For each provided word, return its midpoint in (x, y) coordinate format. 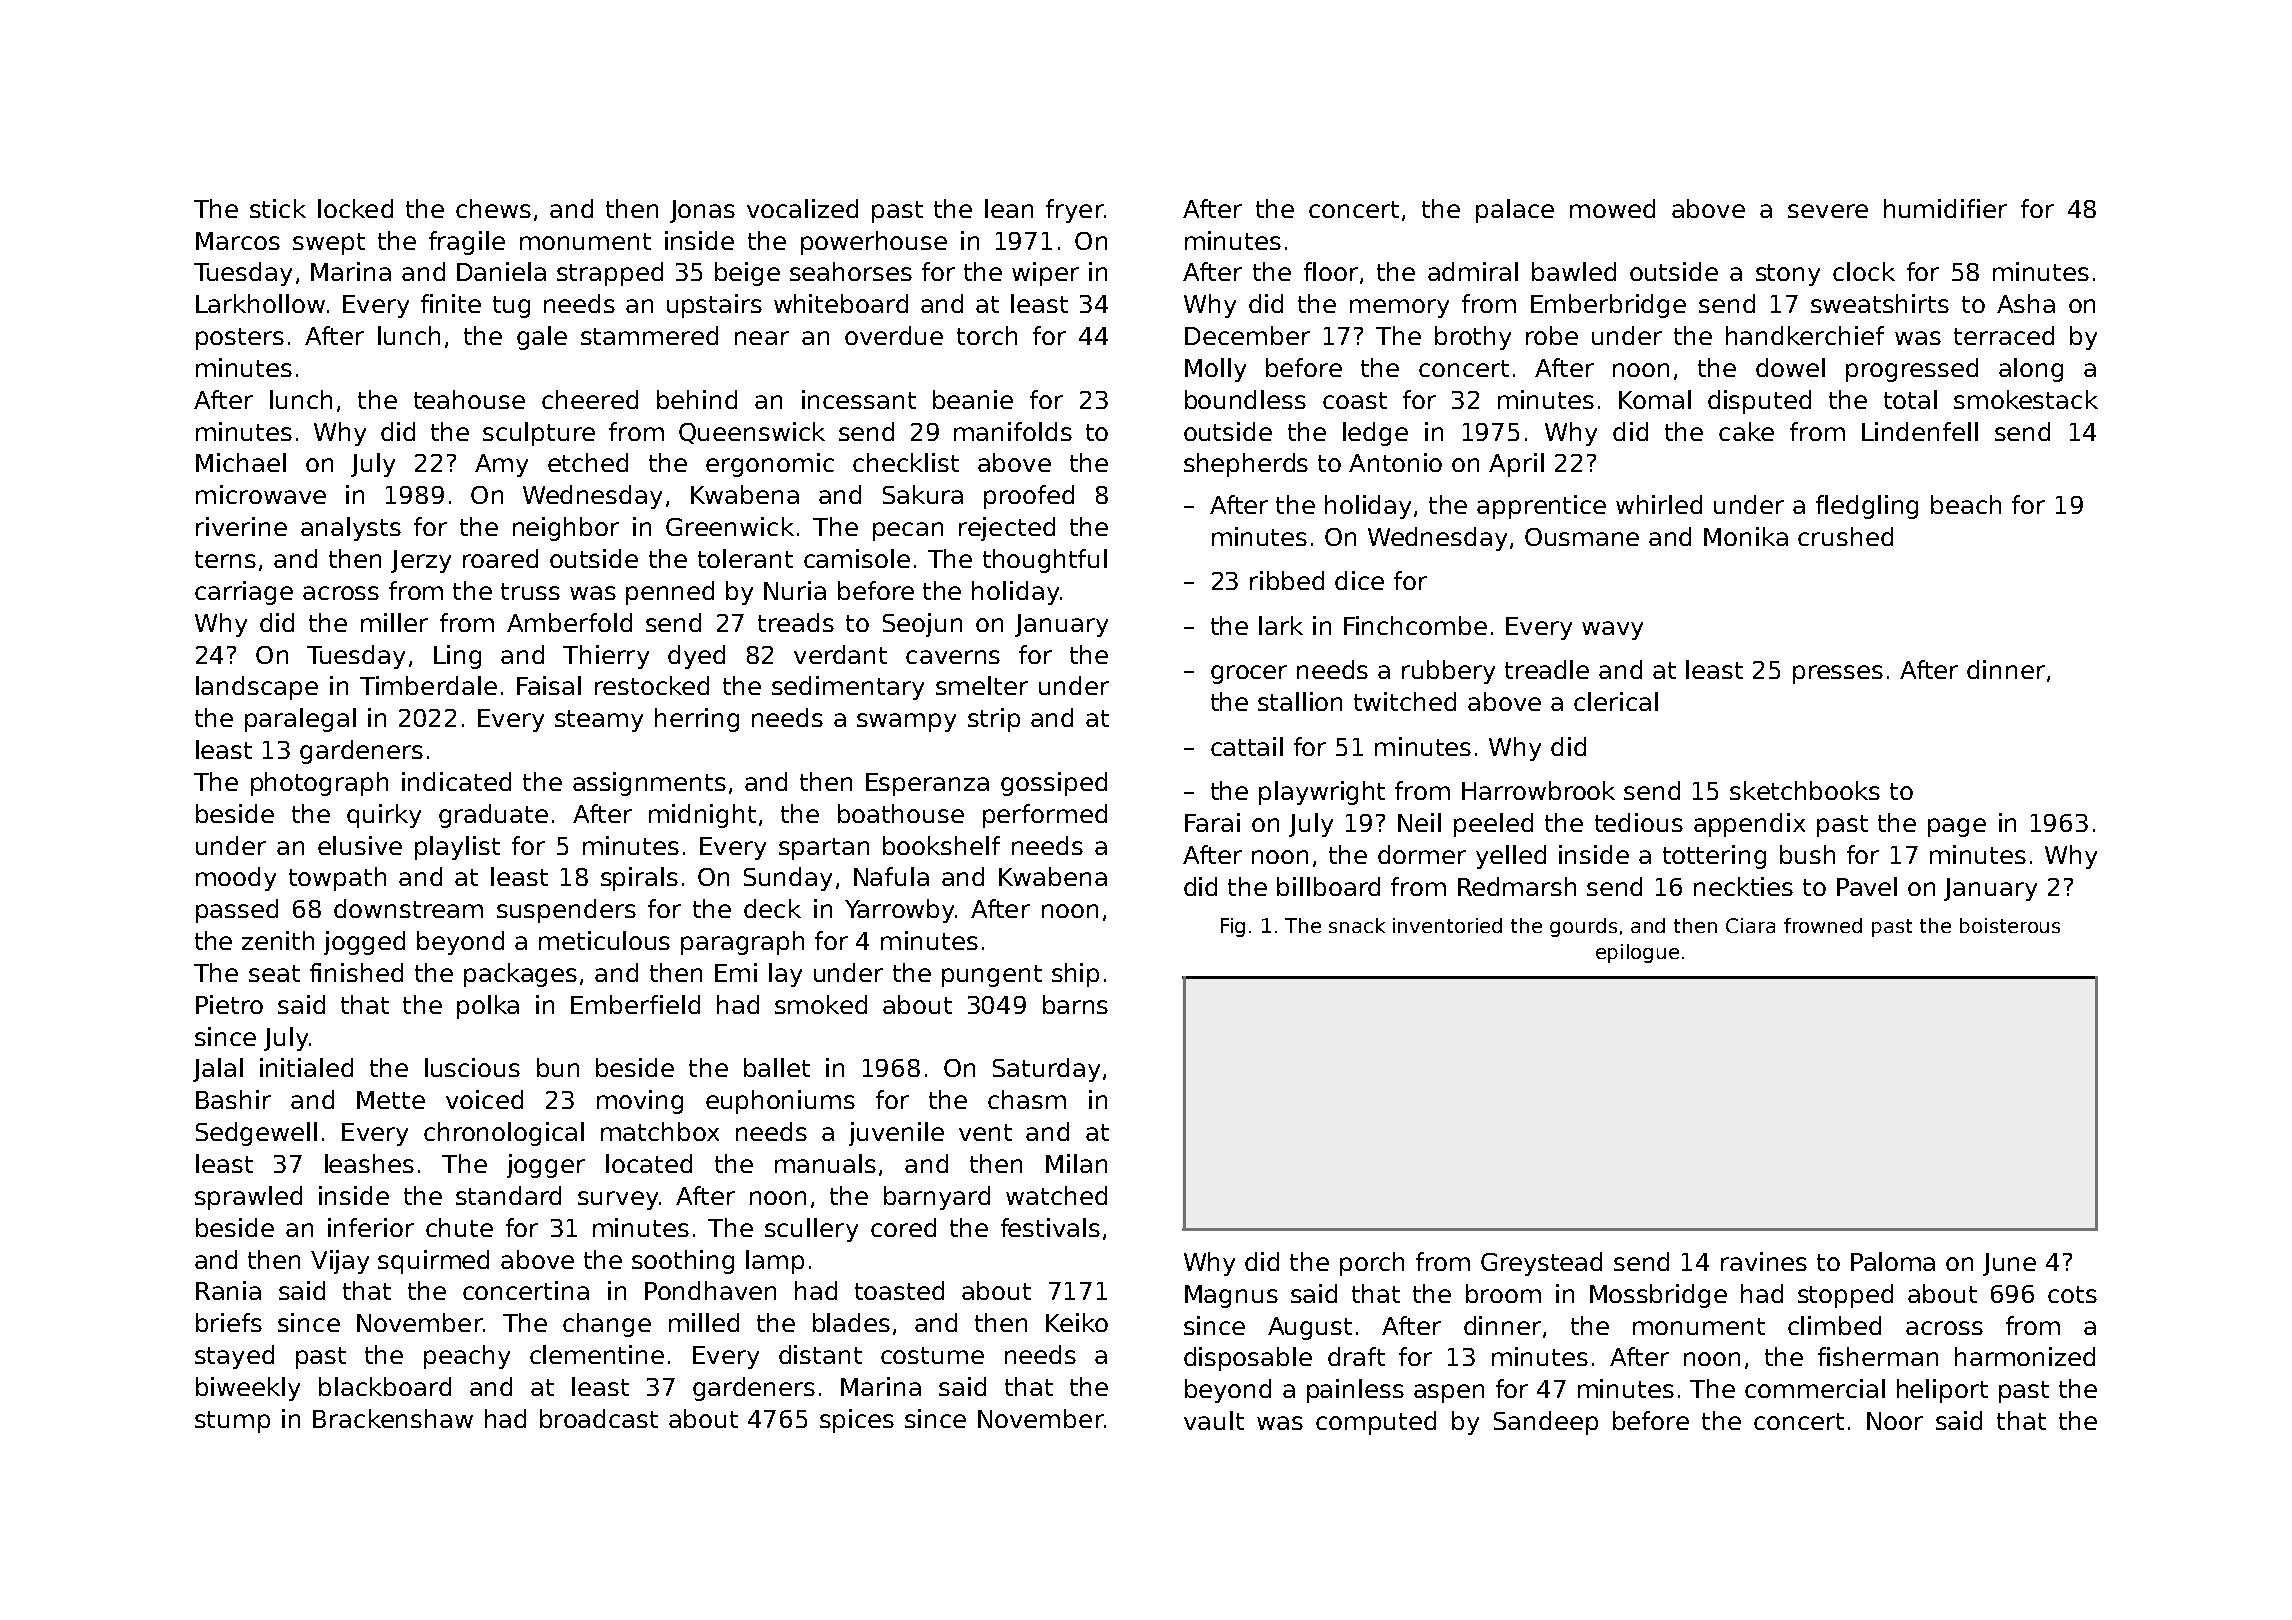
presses (1838, 674)
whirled (1659, 504)
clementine (597, 1354)
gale (542, 338)
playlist (457, 848)
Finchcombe (1415, 625)
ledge (1375, 434)
